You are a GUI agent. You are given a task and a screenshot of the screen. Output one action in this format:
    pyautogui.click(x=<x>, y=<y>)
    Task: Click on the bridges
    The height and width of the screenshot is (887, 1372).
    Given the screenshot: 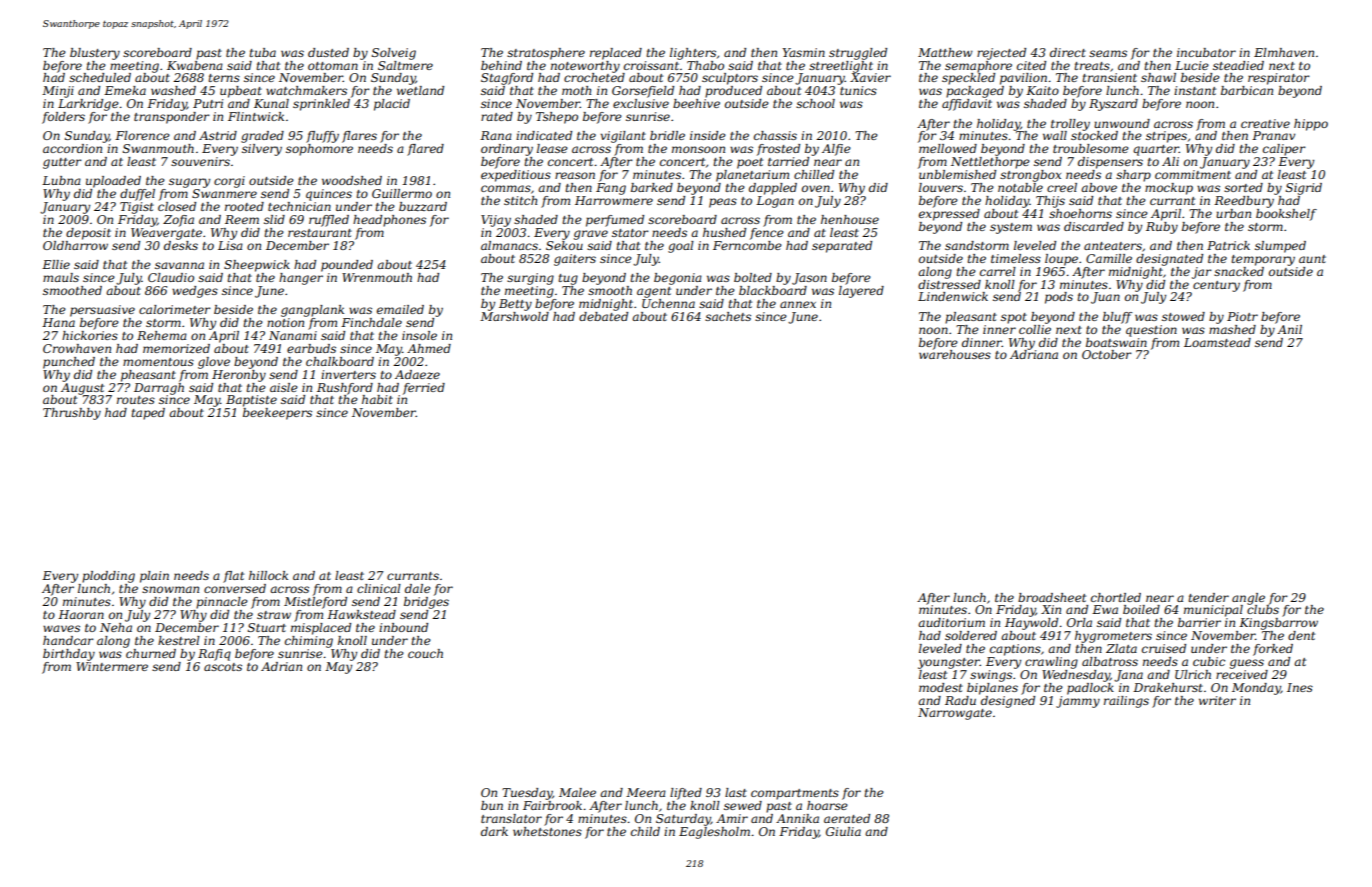 What is the action you would take?
    pyautogui.click(x=426, y=603)
